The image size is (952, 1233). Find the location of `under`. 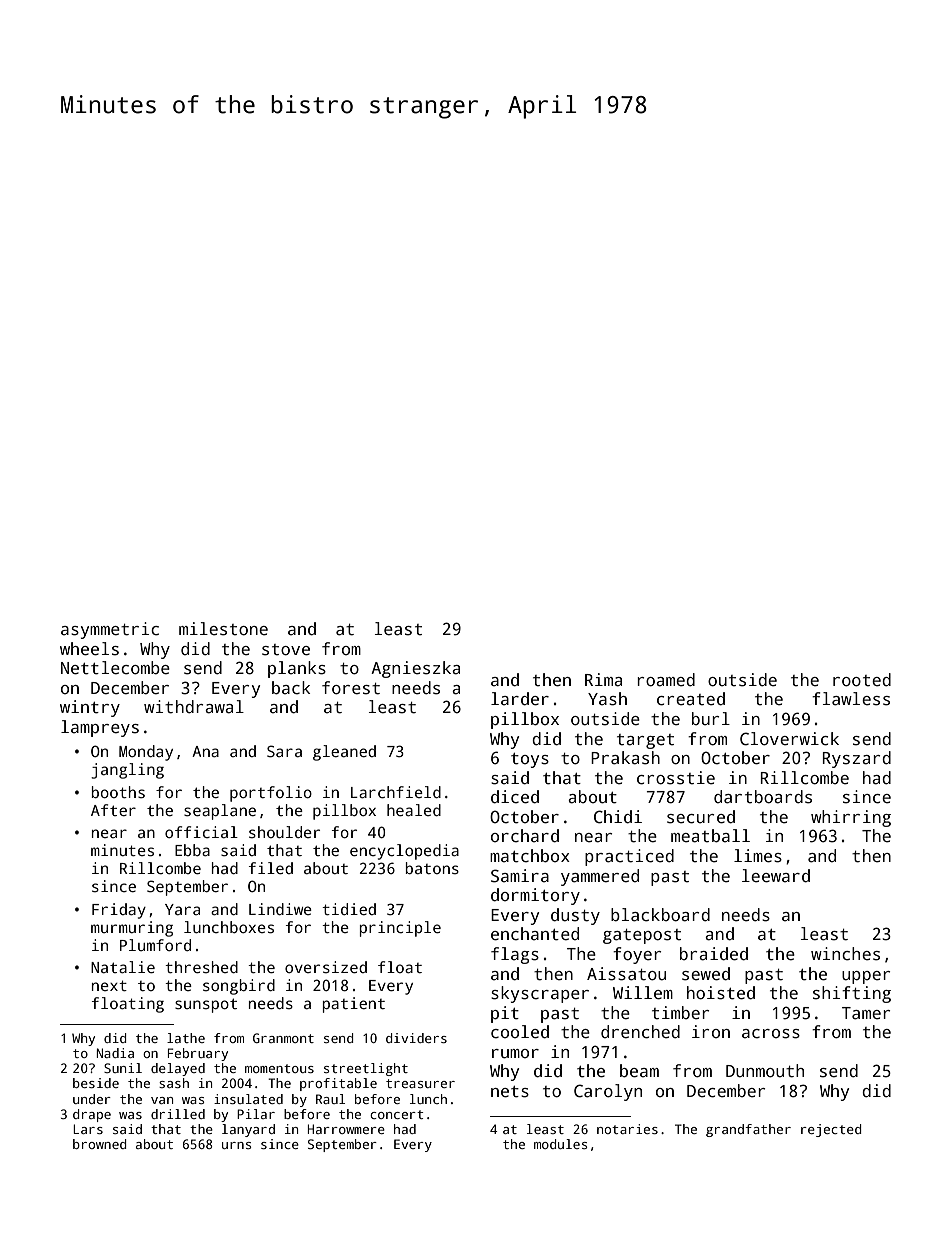

under is located at coordinates (92, 1099).
